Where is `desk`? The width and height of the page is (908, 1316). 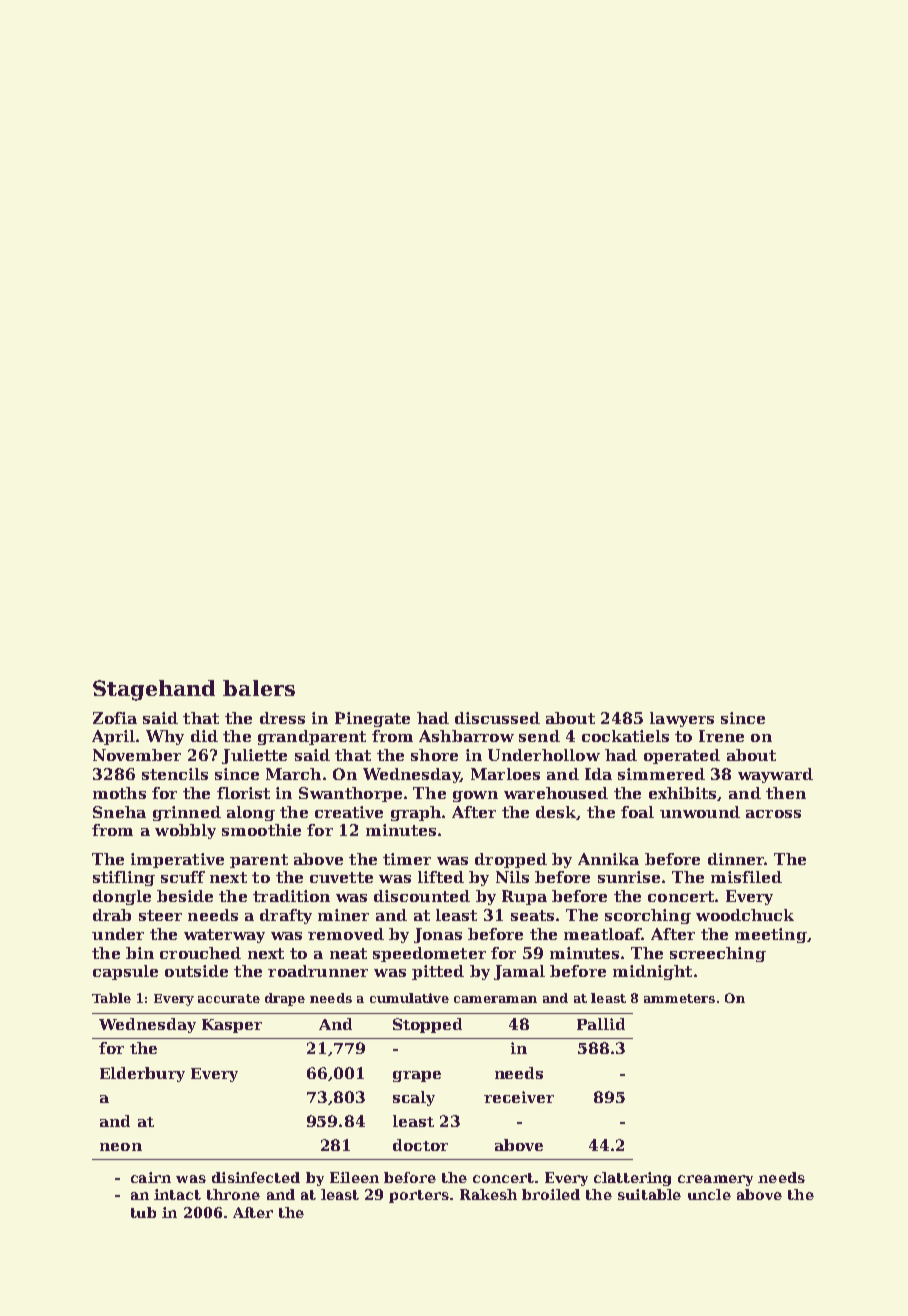 desk is located at coordinates (556, 812).
